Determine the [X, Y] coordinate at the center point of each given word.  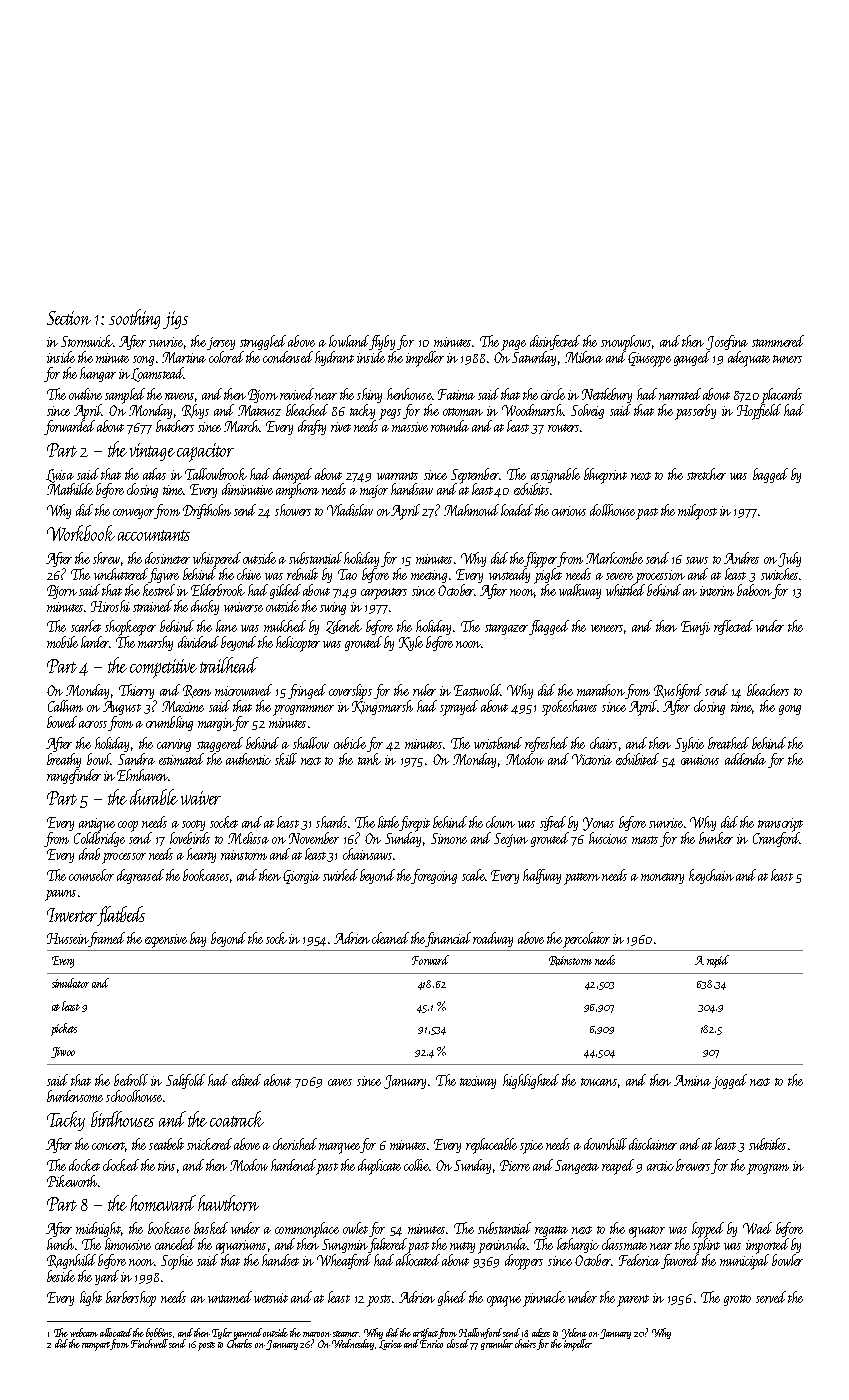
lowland [349, 341]
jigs [175, 320]
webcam [84, 1332]
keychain [711, 876]
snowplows [626, 343]
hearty [201, 855]
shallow [311, 743]
